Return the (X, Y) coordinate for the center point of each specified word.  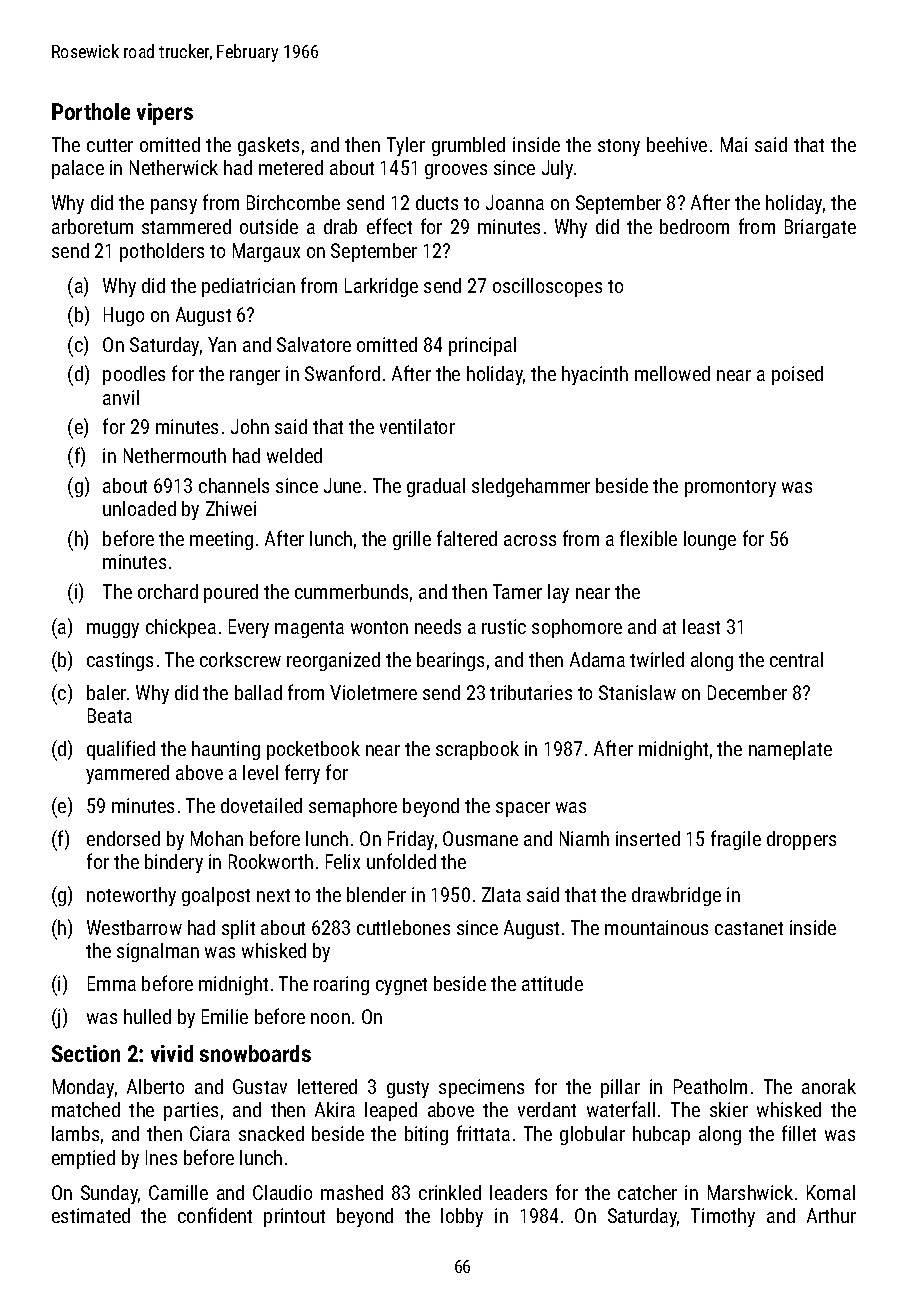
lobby (462, 1217)
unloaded (139, 508)
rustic (504, 626)
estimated (91, 1215)
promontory (730, 488)
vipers (165, 114)
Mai (734, 144)
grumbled (468, 146)
